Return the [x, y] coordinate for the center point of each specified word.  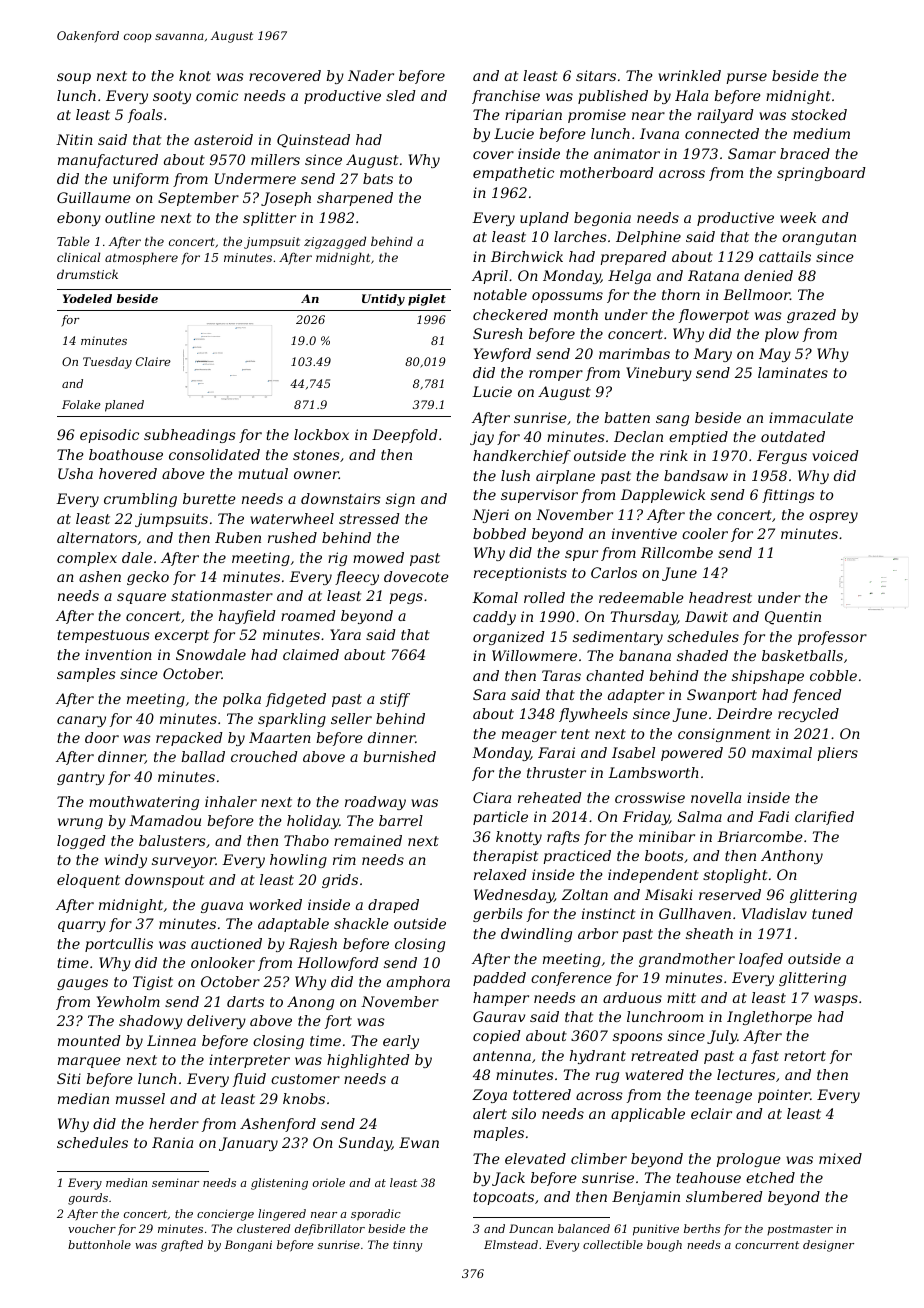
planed [124, 406]
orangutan [819, 238]
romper [556, 375]
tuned [832, 913]
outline [130, 217]
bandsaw [696, 475]
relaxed [500, 874]
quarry [82, 926]
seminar [175, 1182]
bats [378, 178]
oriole [329, 1182]
